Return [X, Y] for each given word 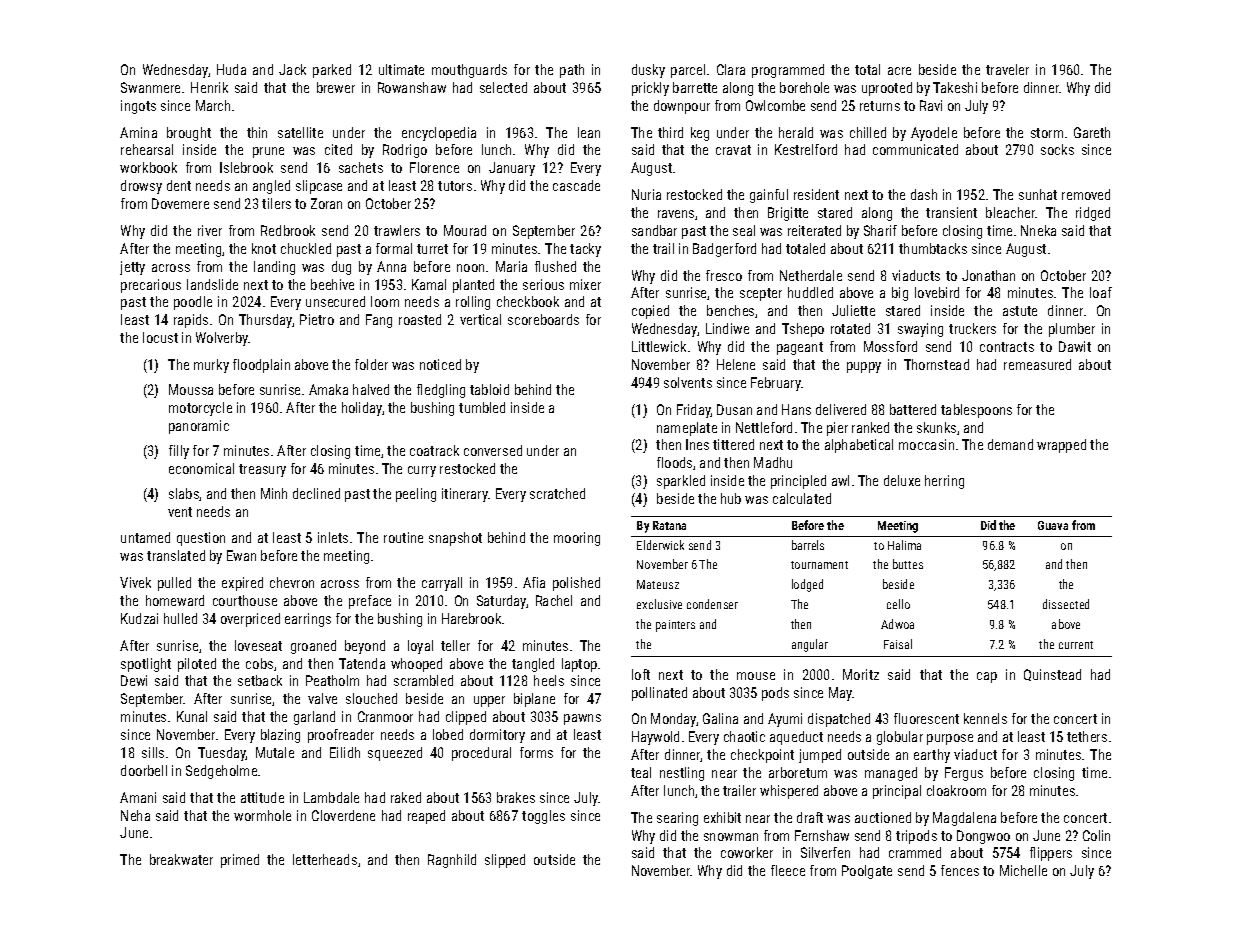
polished [576, 584]
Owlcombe [775, 105]
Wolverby [222, 339]
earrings [308, 620]
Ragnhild [452, 861]
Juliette [853, 310]
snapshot [455, 539]
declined [316, 493]
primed [240, 861]
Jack [292, 69]
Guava [1053, 525]
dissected [1066, 604]
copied [650, 312]
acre [899, 71]
